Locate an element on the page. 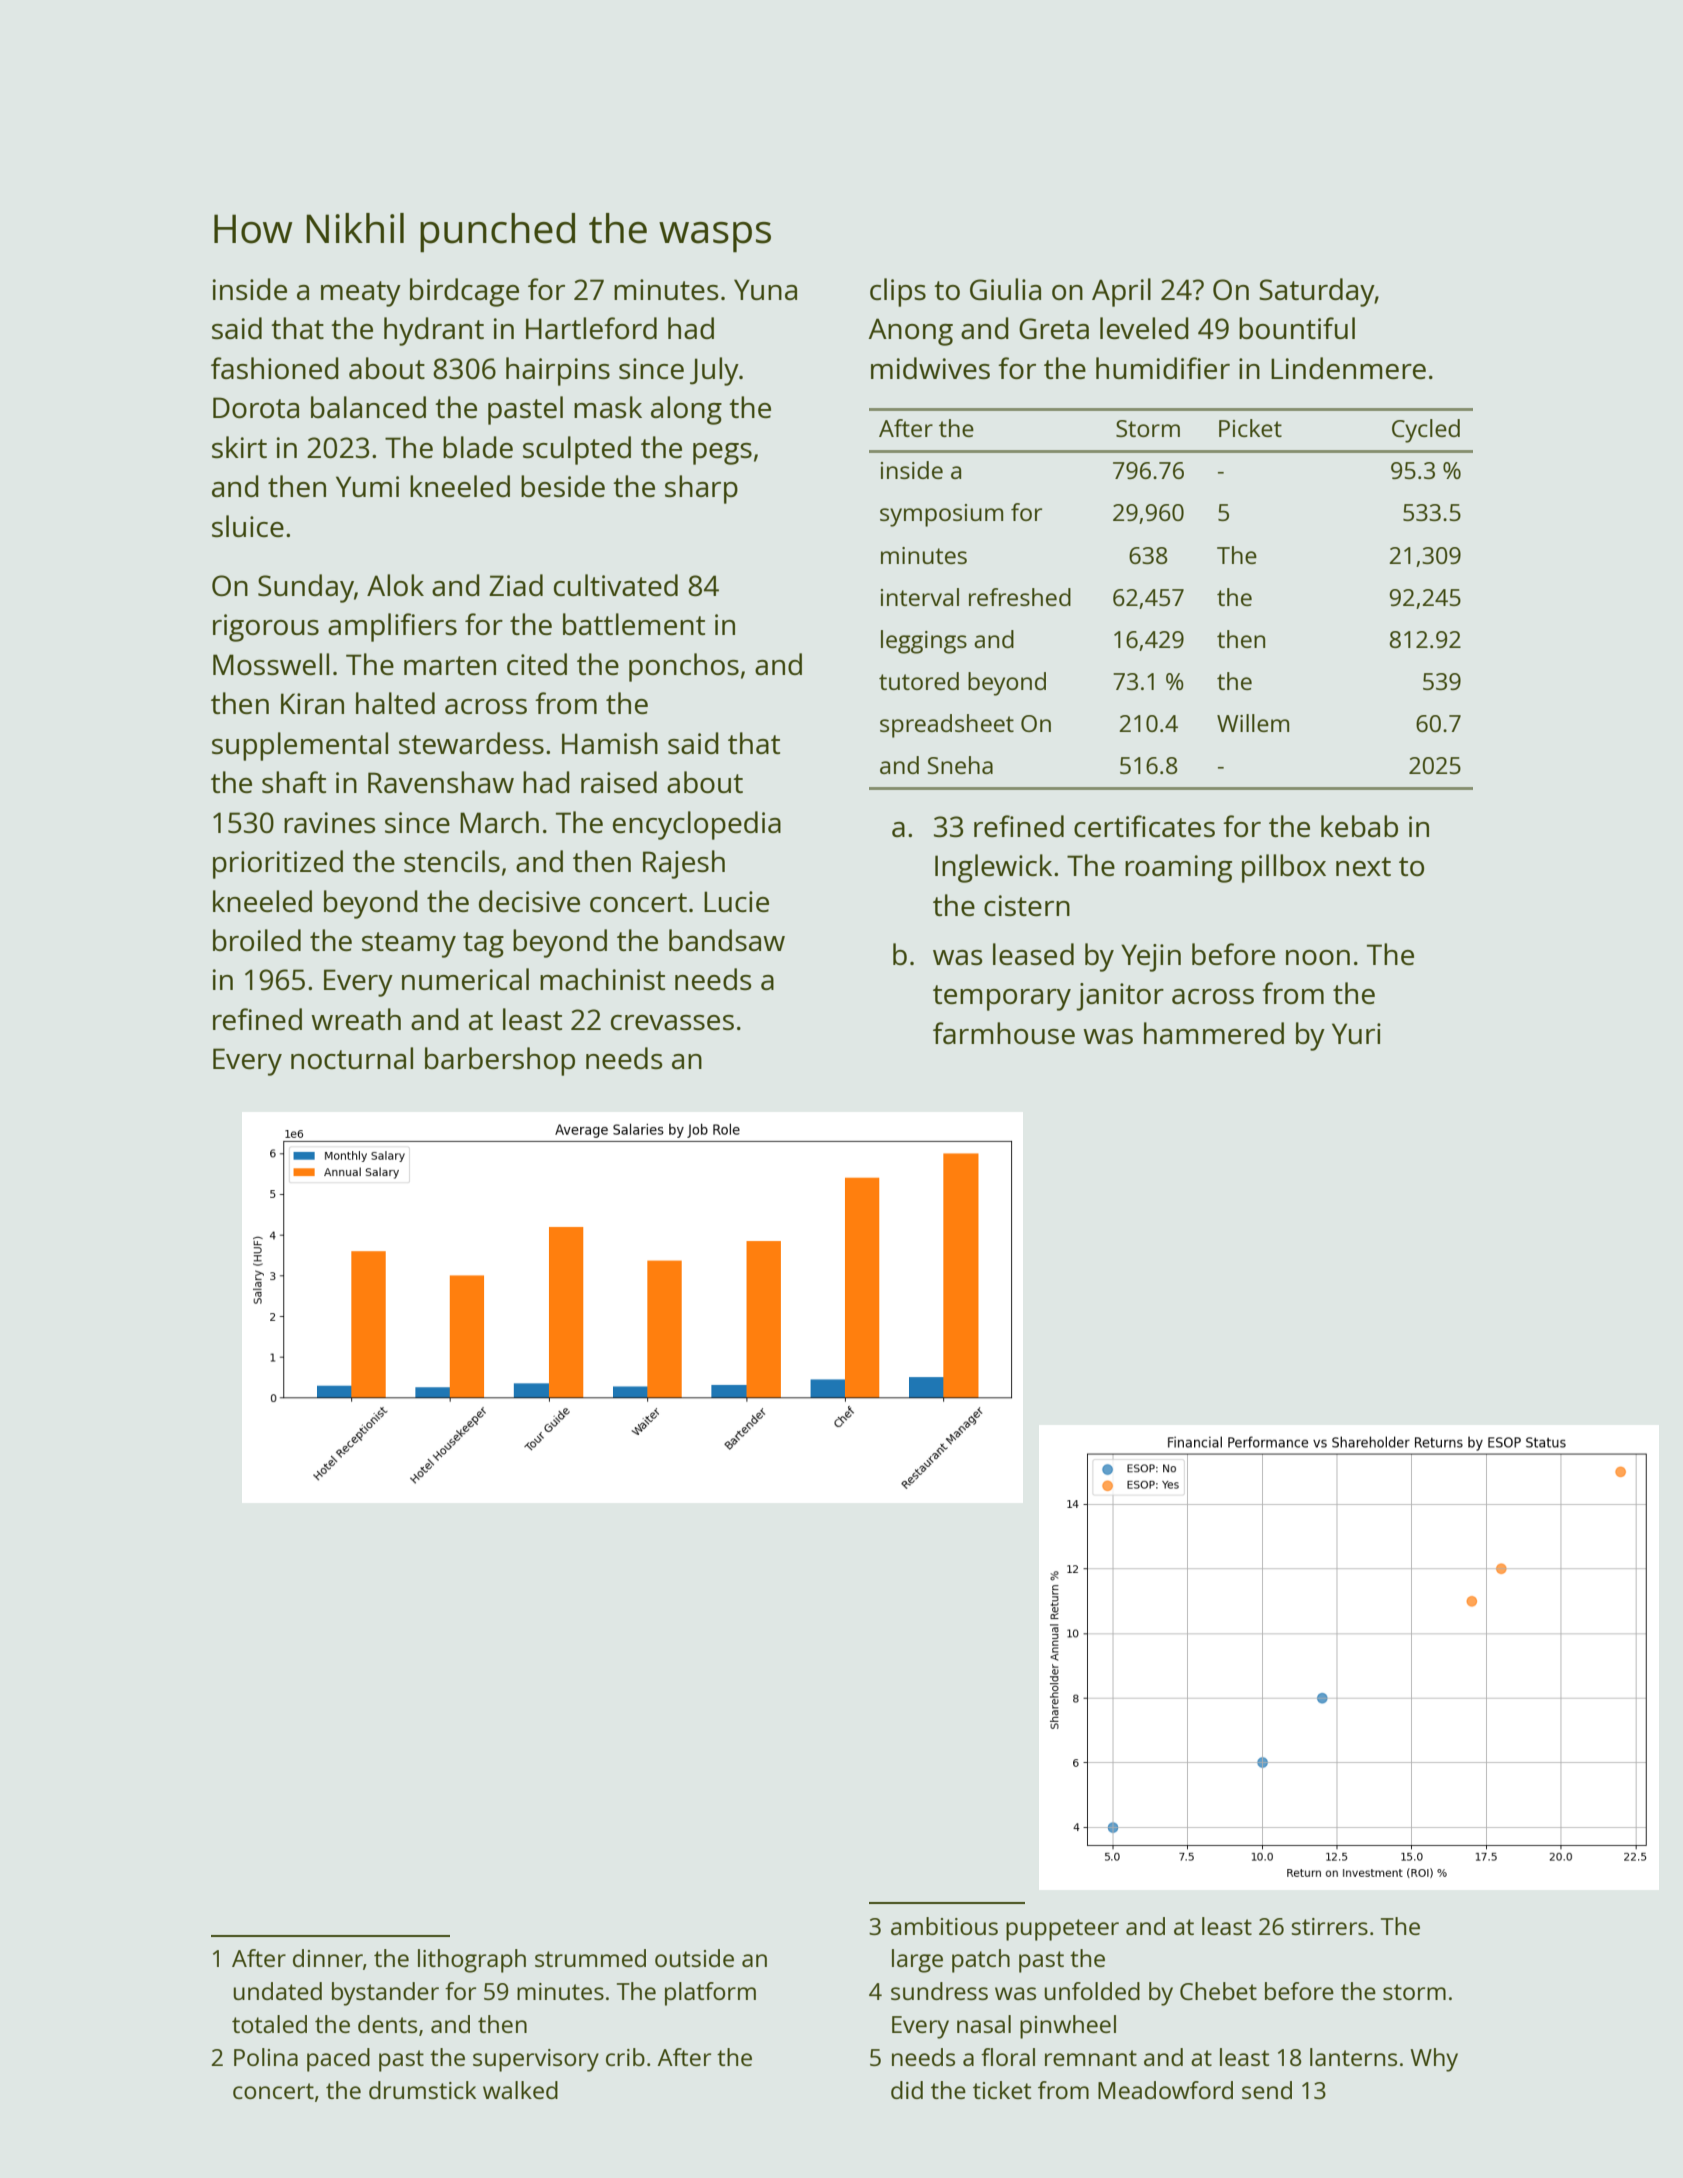 This page has width=1683, height=2178. janitor is located at coordinates (1120, 997).
